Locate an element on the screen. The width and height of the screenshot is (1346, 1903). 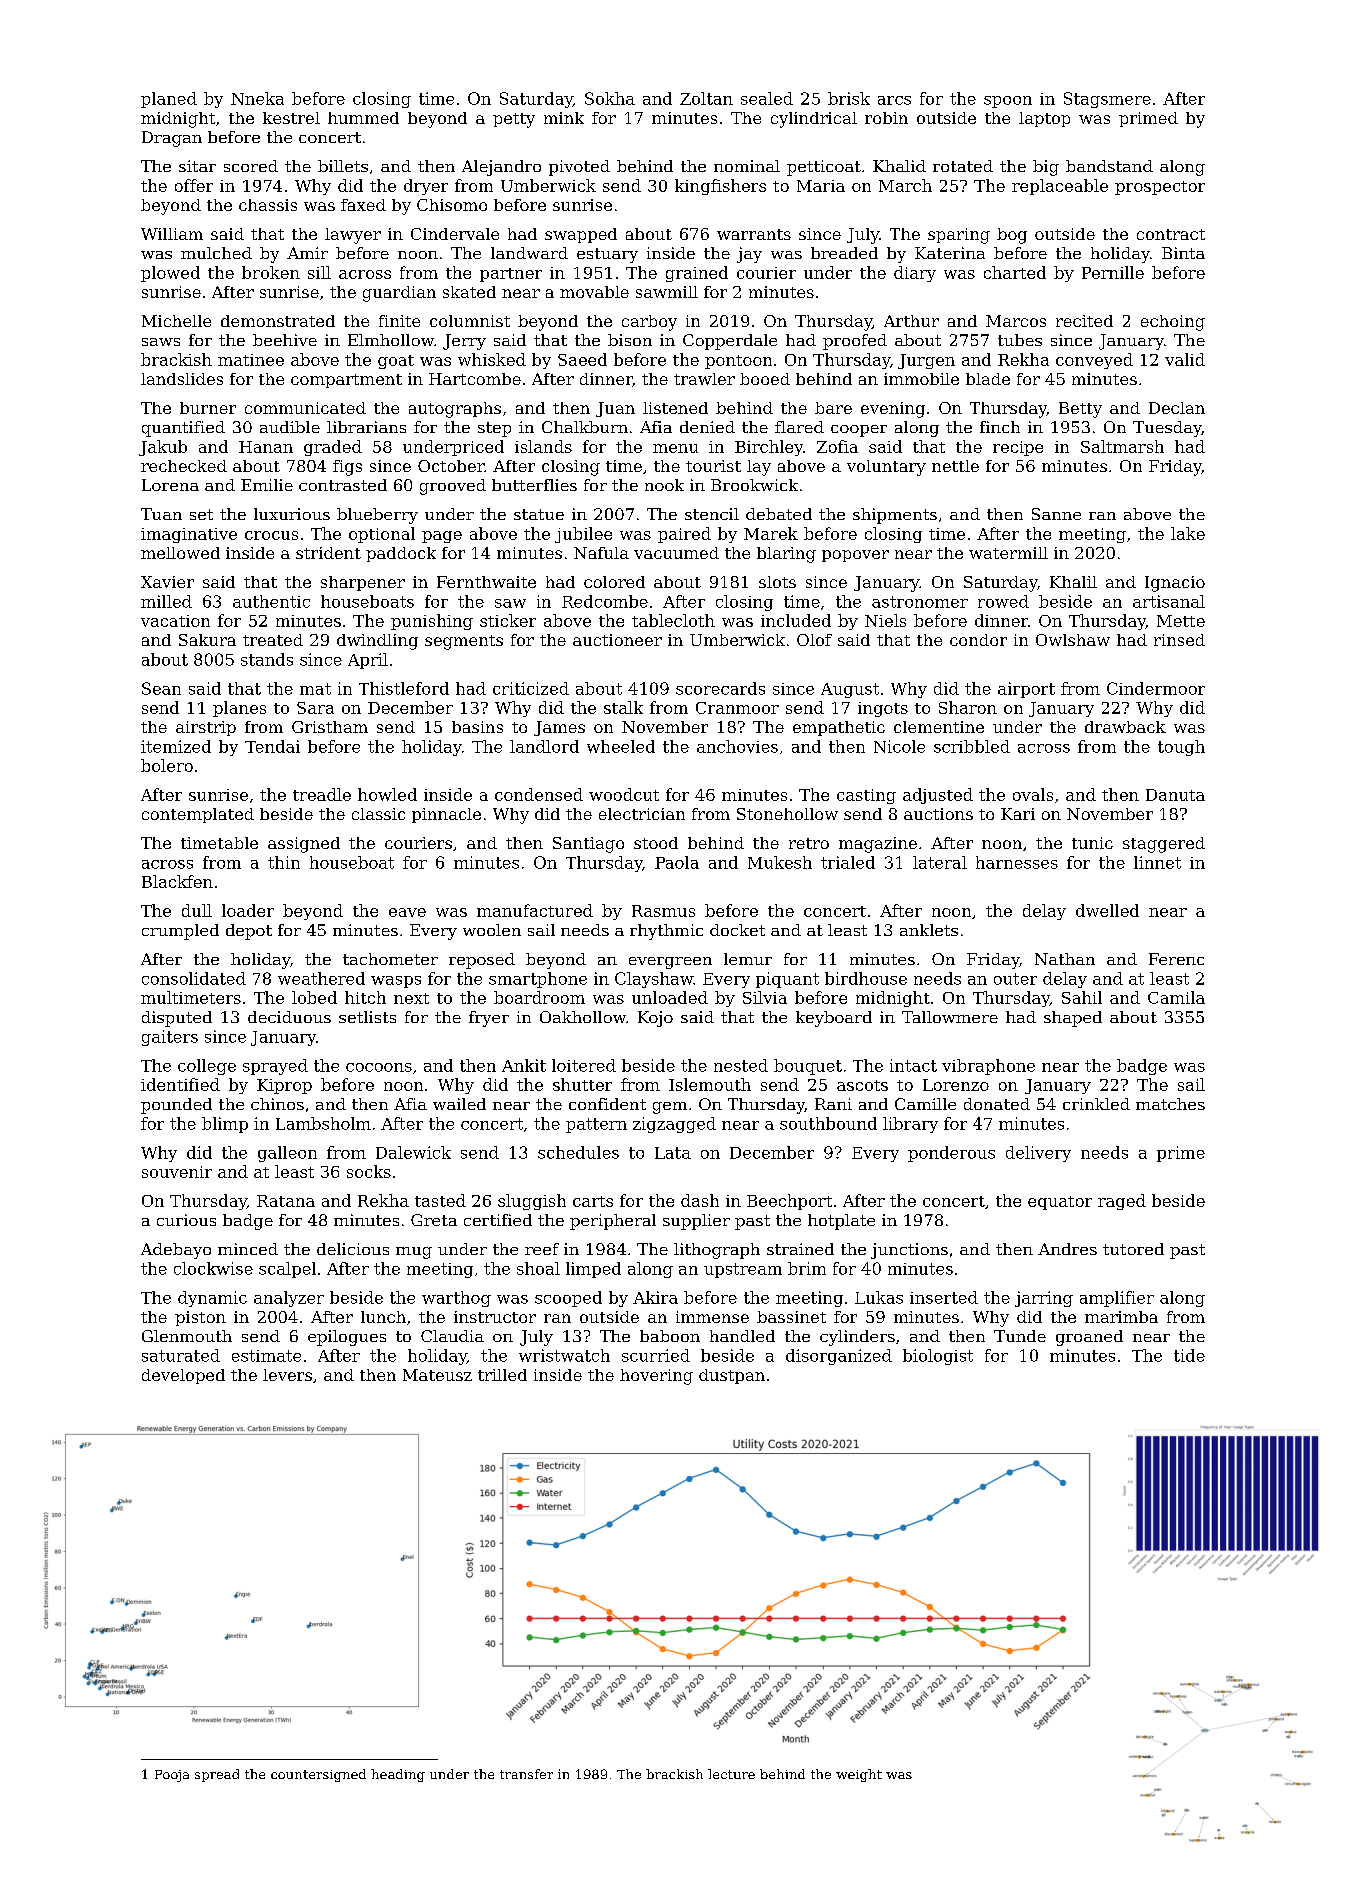
Camila is located at coordinates (1176, 997).
